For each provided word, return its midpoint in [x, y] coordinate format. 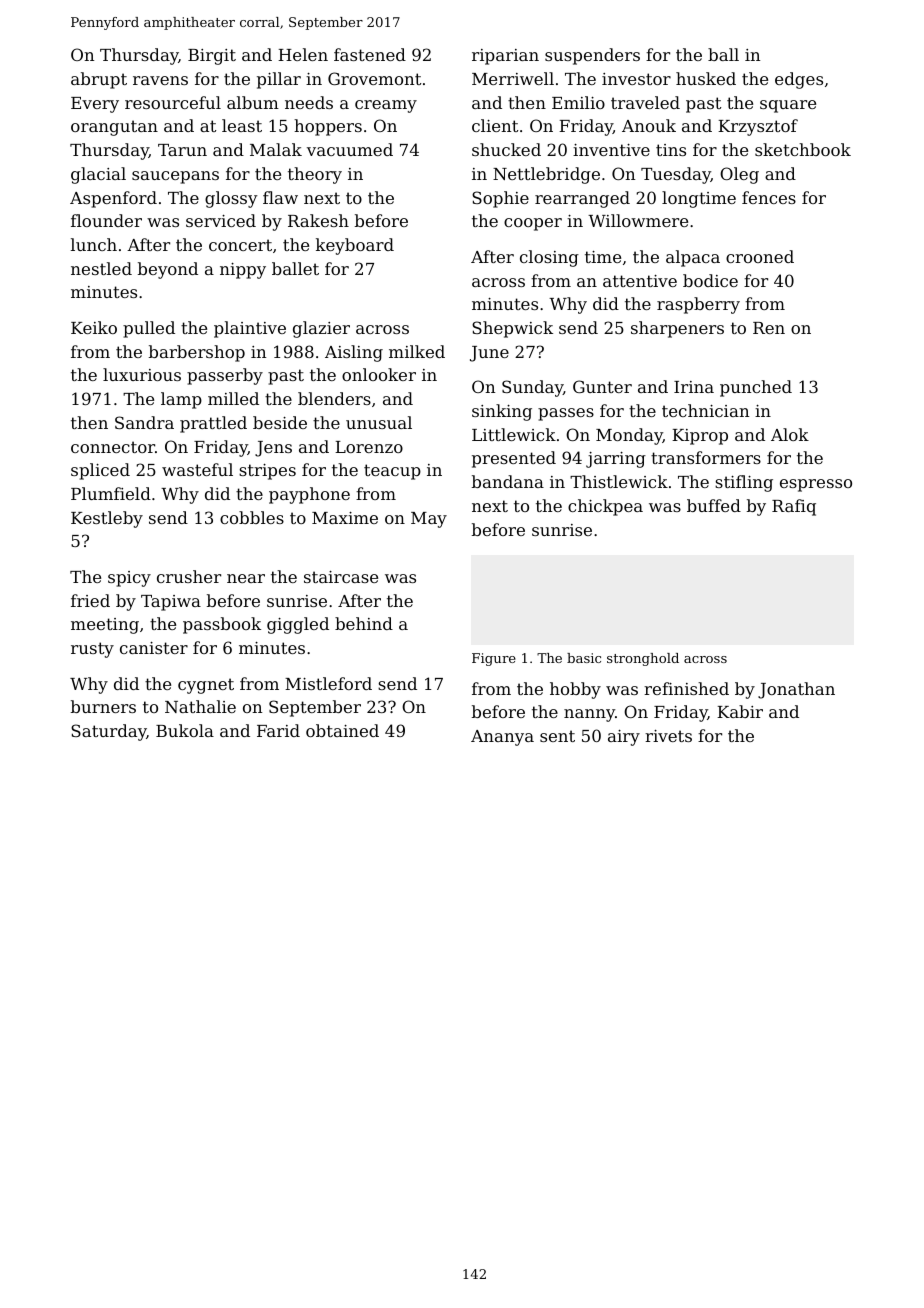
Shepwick [512, 329]
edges [799, 80]
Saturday [108, 732]
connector [113, 447]
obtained [342, 730]
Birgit [212, 57]
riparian [505, 57]
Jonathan [796, 690]
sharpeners [677, 329]
